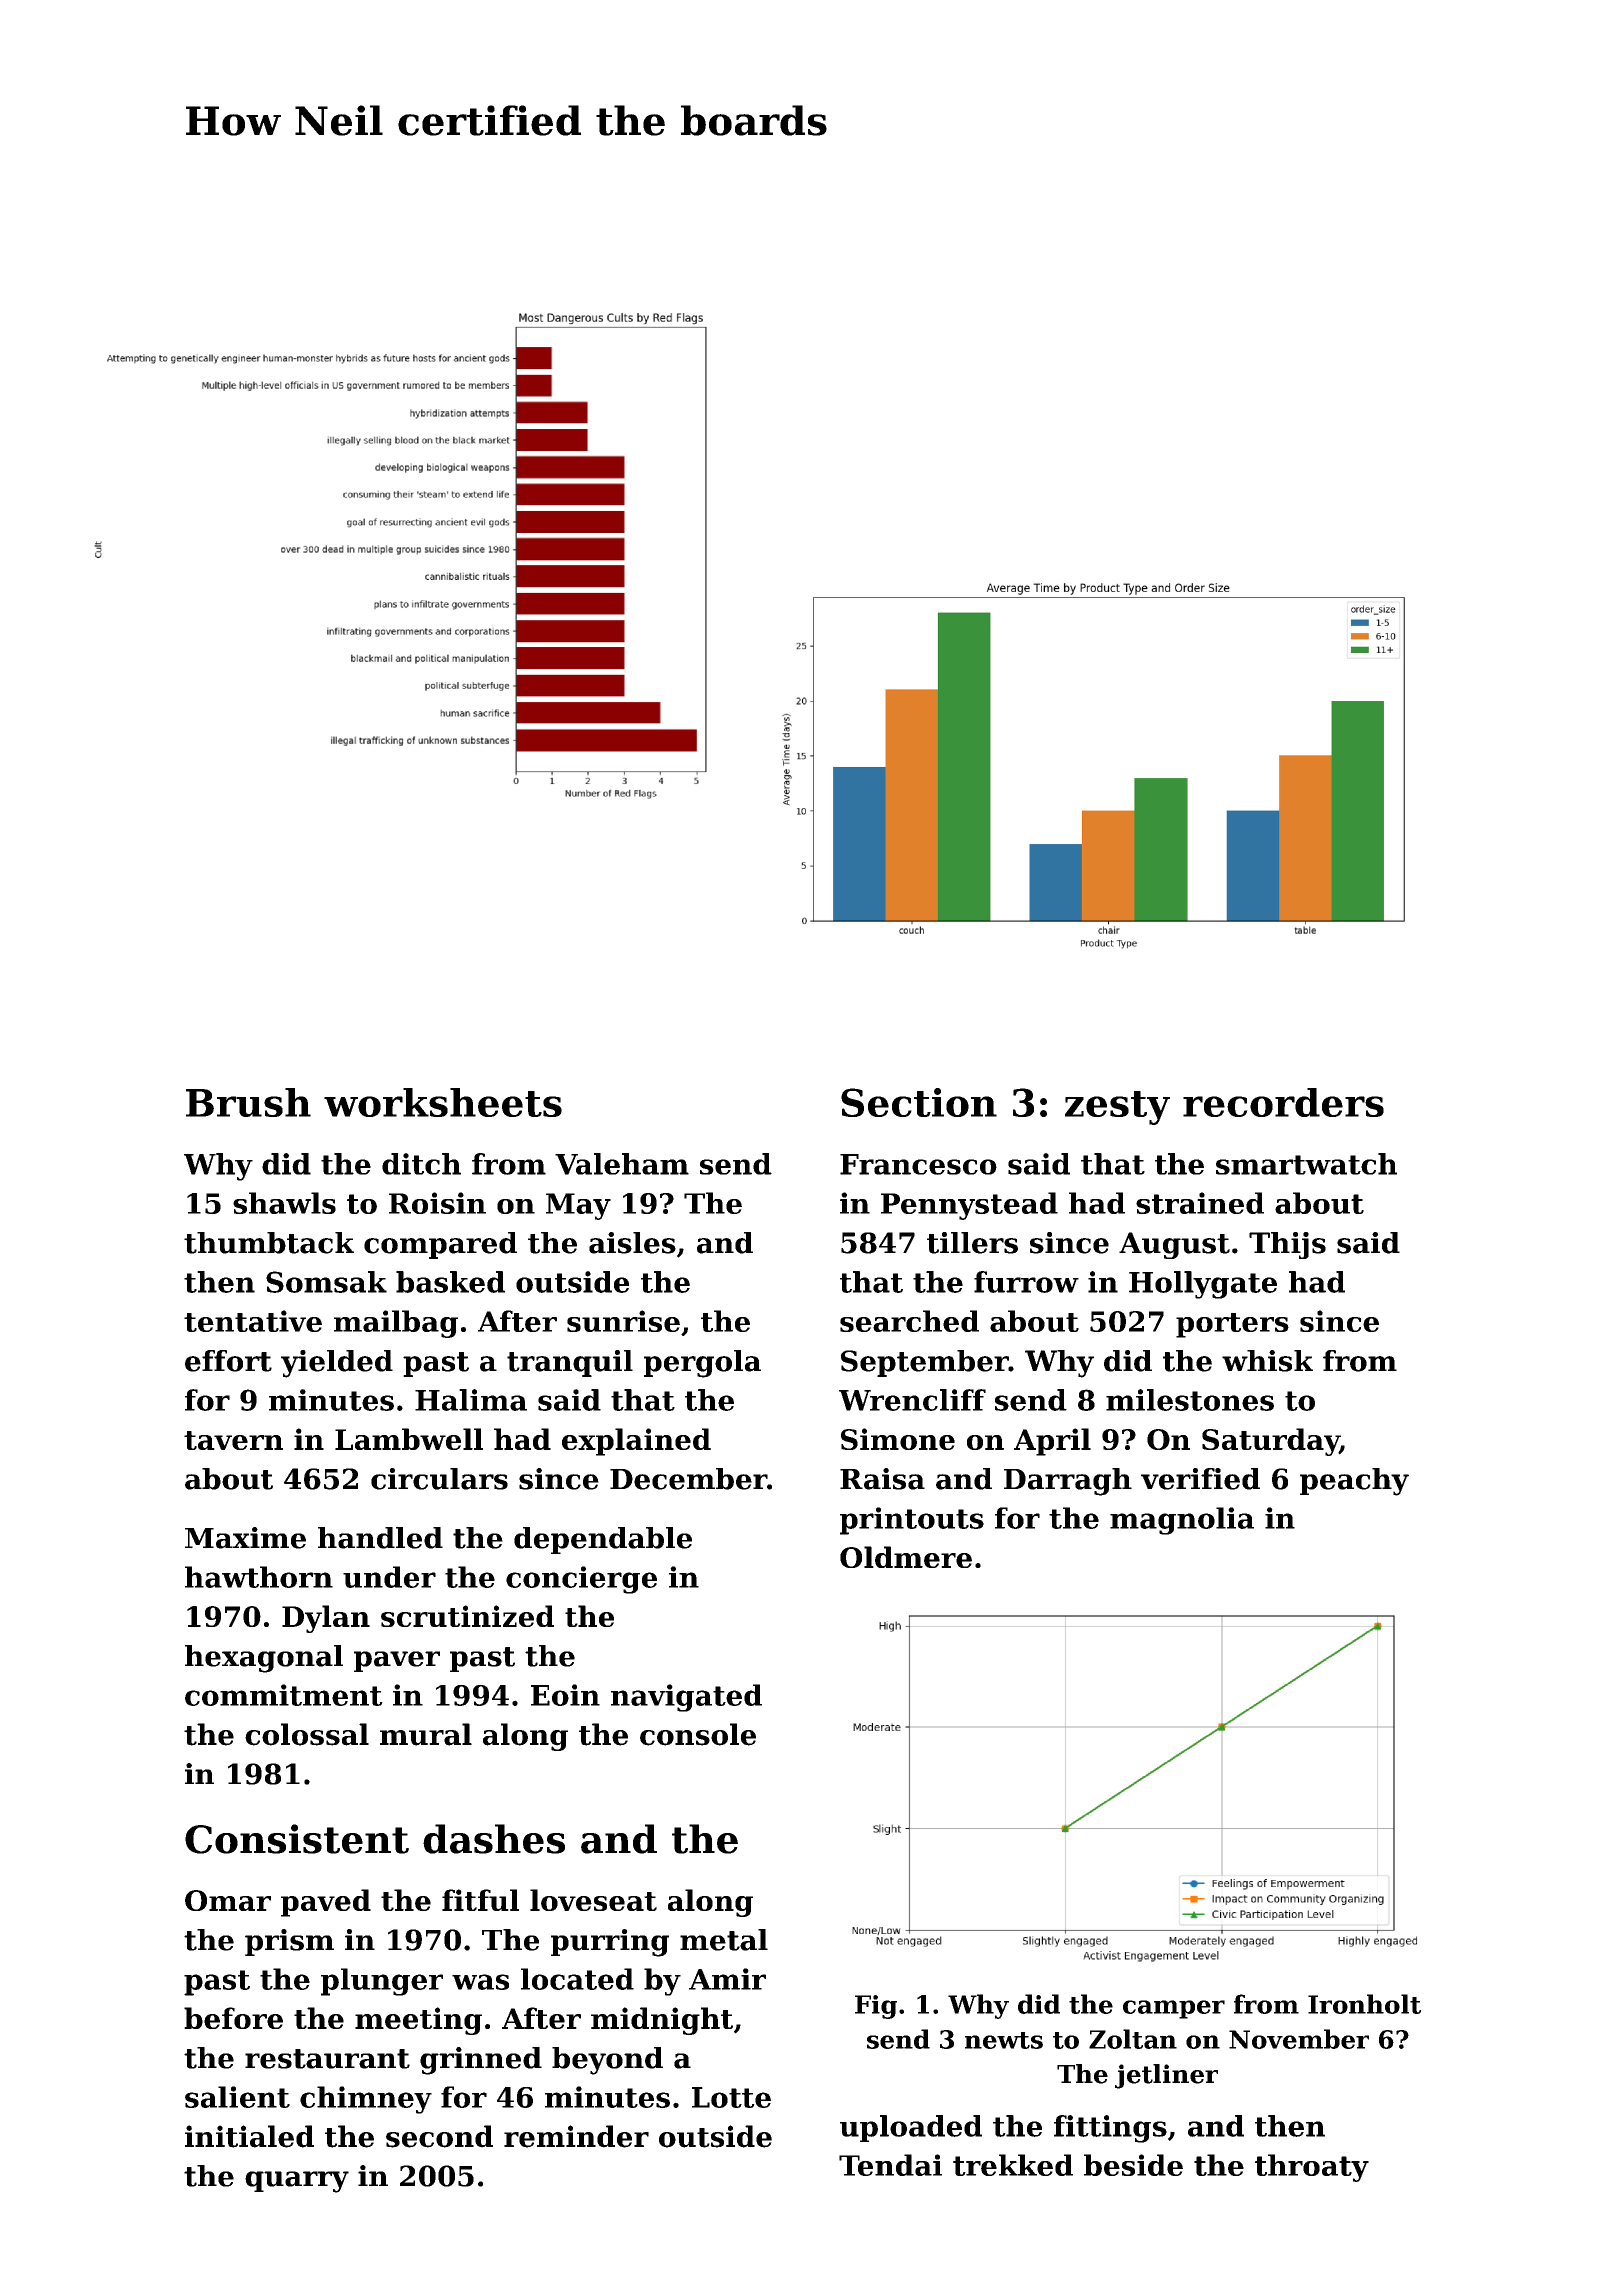  I want to click on worksheets, so click(443, 1102).
